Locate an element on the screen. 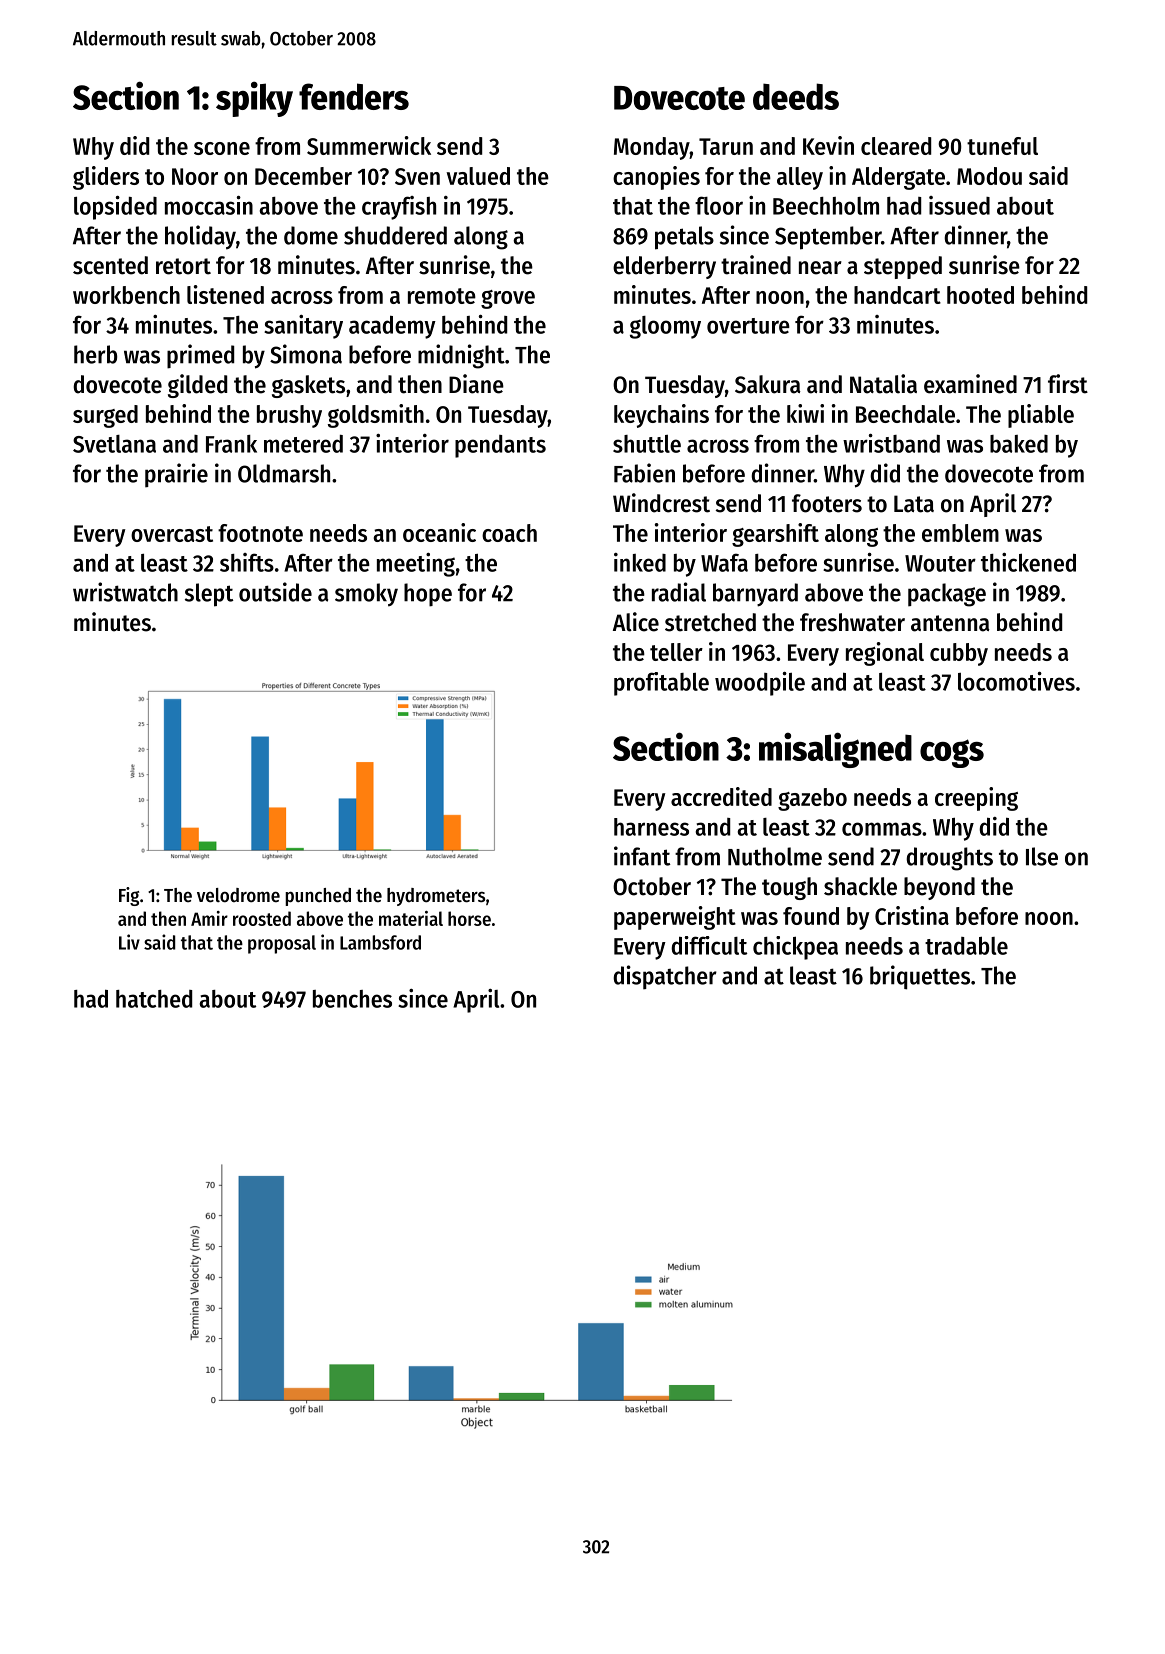  briquettes is located at coordinates (920, 977).
